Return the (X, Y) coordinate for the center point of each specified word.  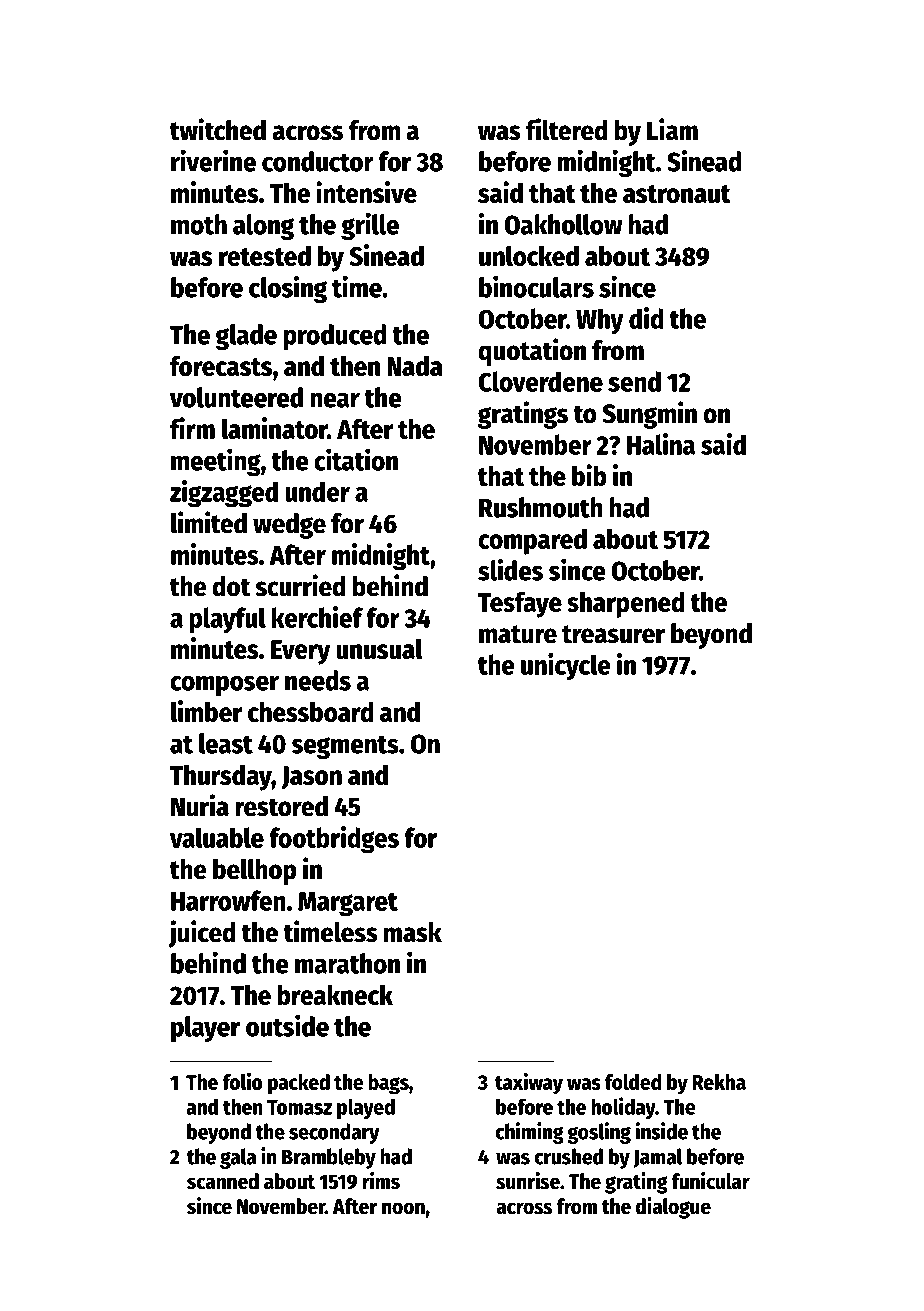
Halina (661, 444)
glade (246, 337)
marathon (347, 963)
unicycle (566, 667)
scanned (223, 1181)
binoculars (536, 286)
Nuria (200, 805)
